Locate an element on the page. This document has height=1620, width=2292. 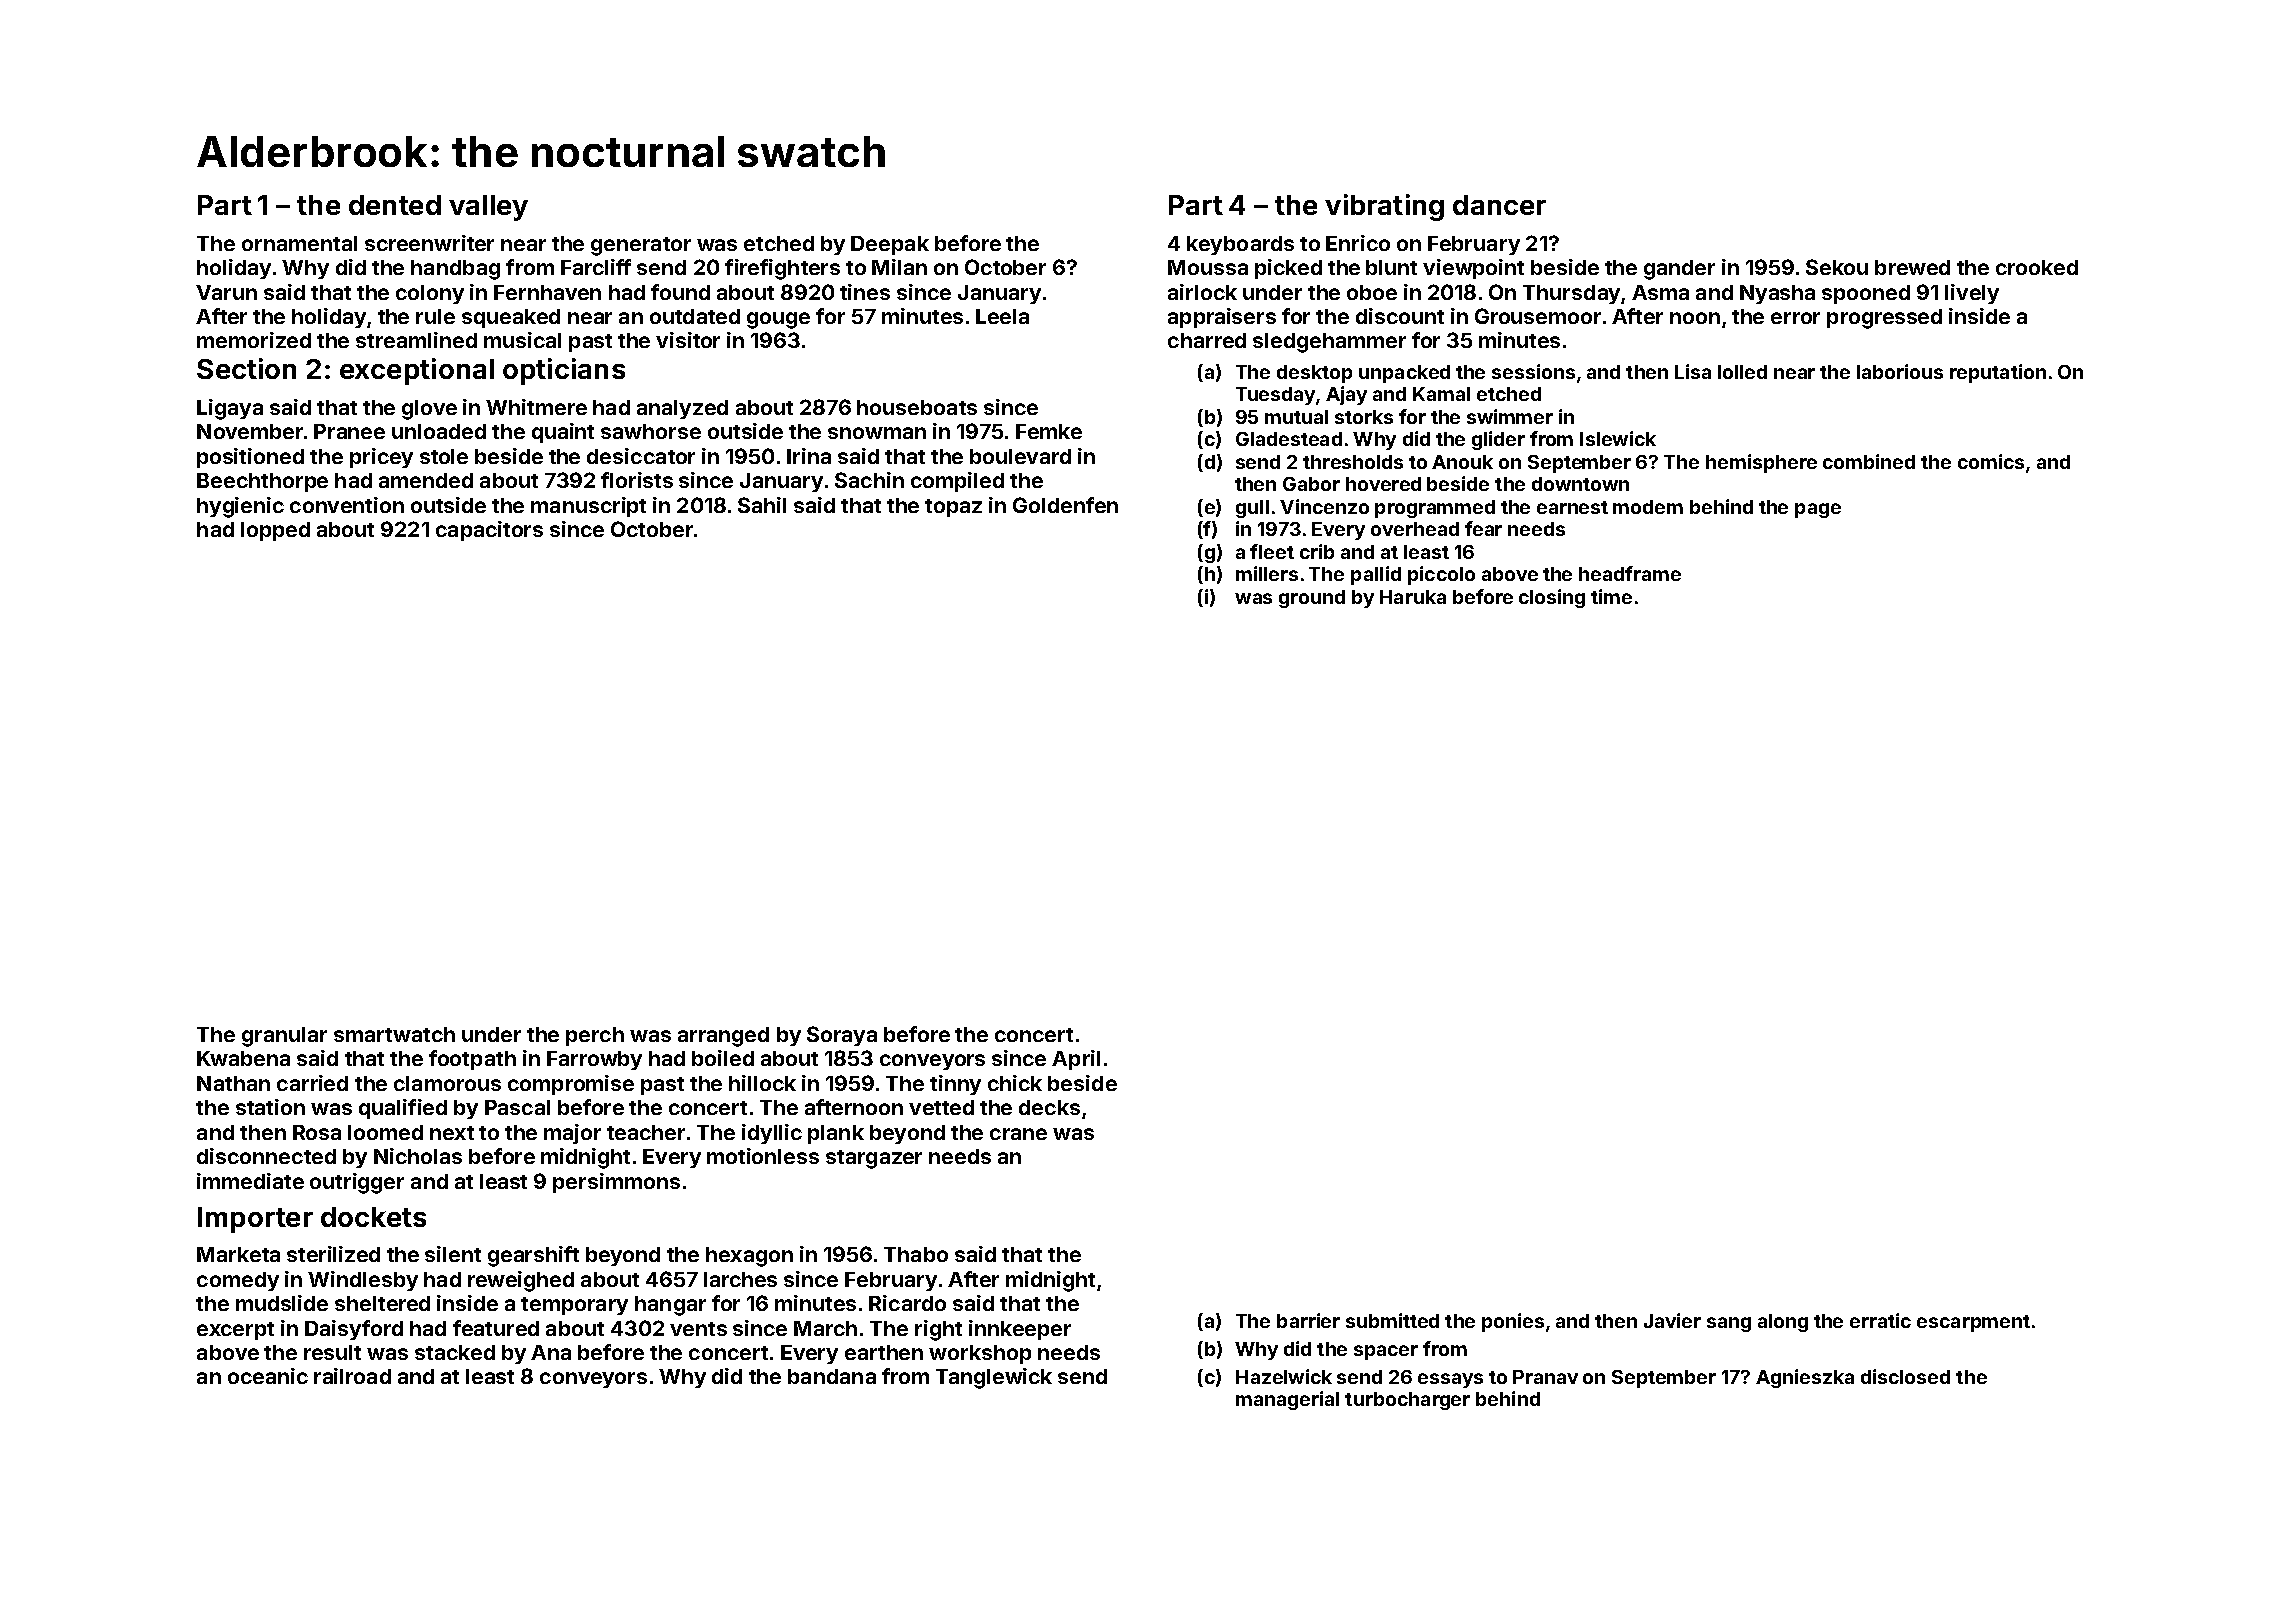
positioned is located at coordinates (250, 458).
